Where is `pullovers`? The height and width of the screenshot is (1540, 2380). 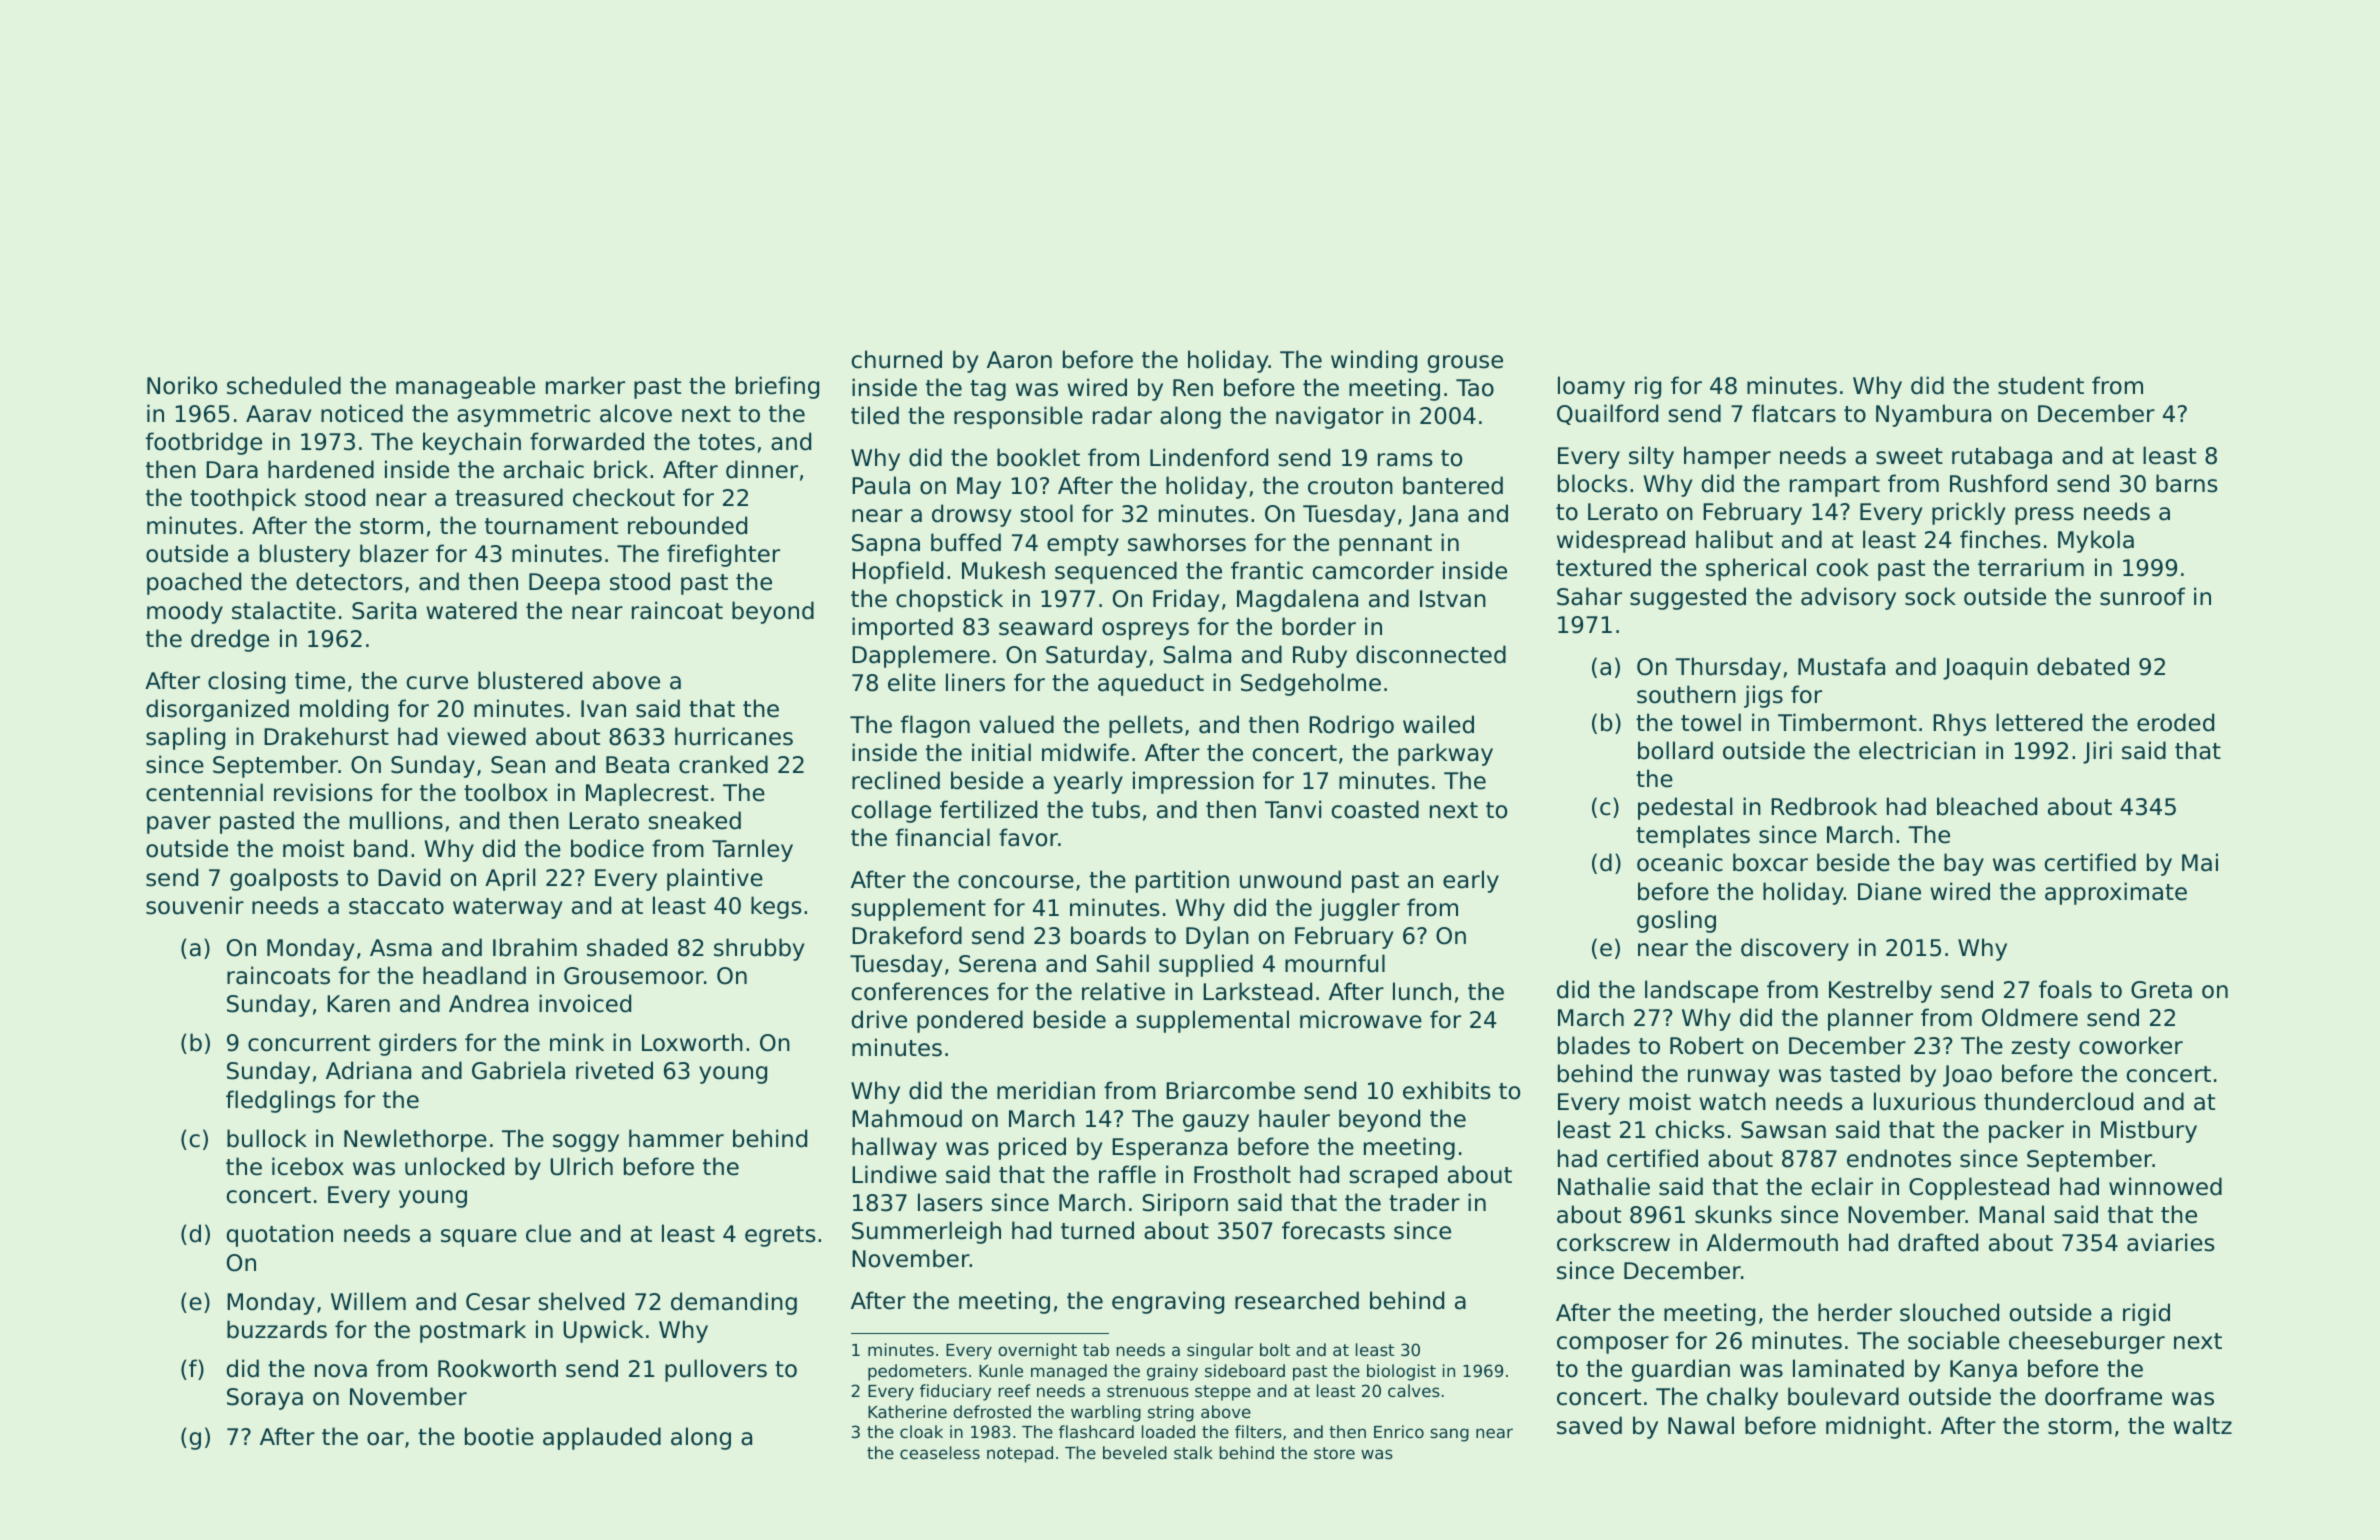
pullovers is located at coordinates (716, 1370).
